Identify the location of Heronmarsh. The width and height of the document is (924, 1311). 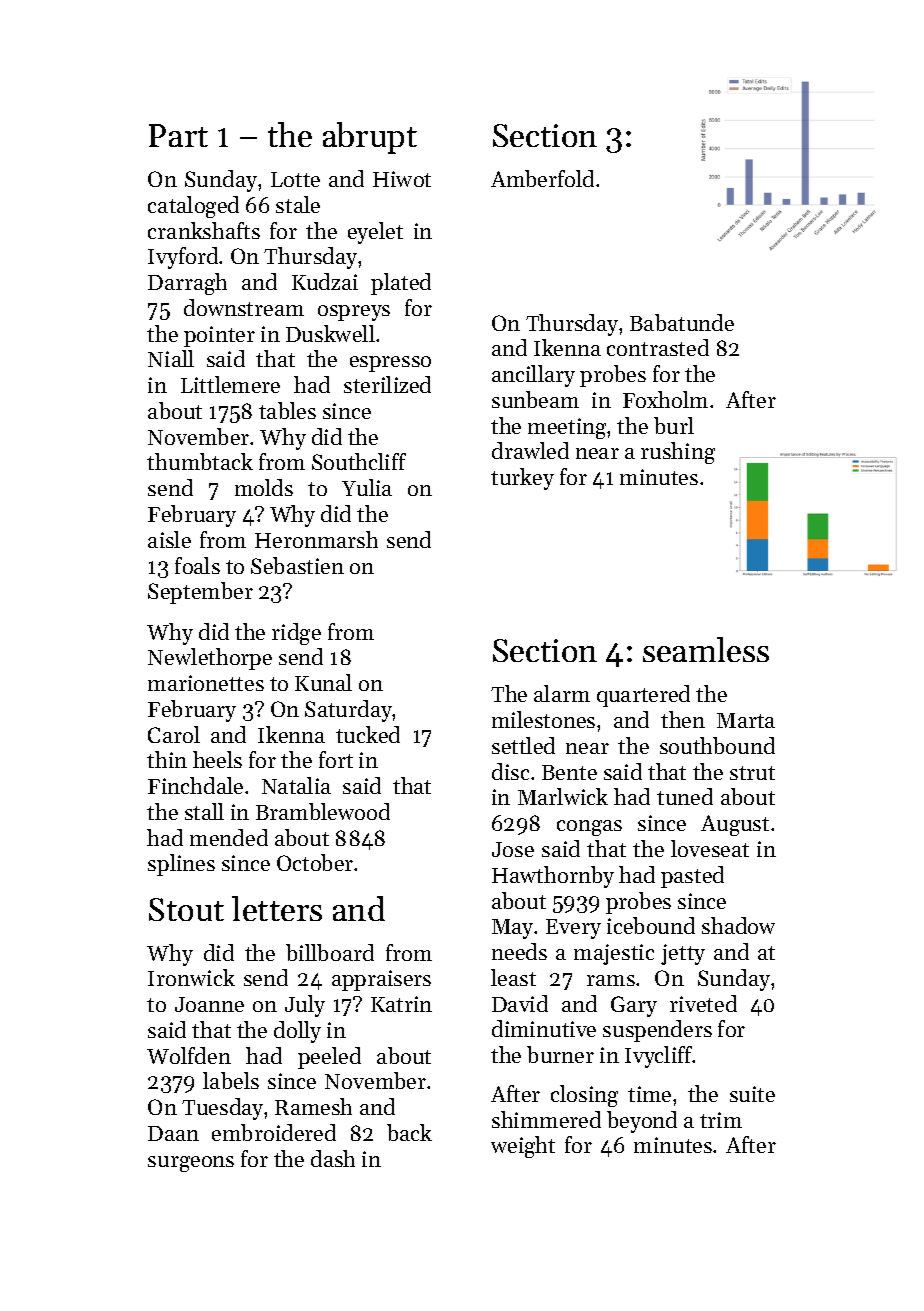
(316, 539).
